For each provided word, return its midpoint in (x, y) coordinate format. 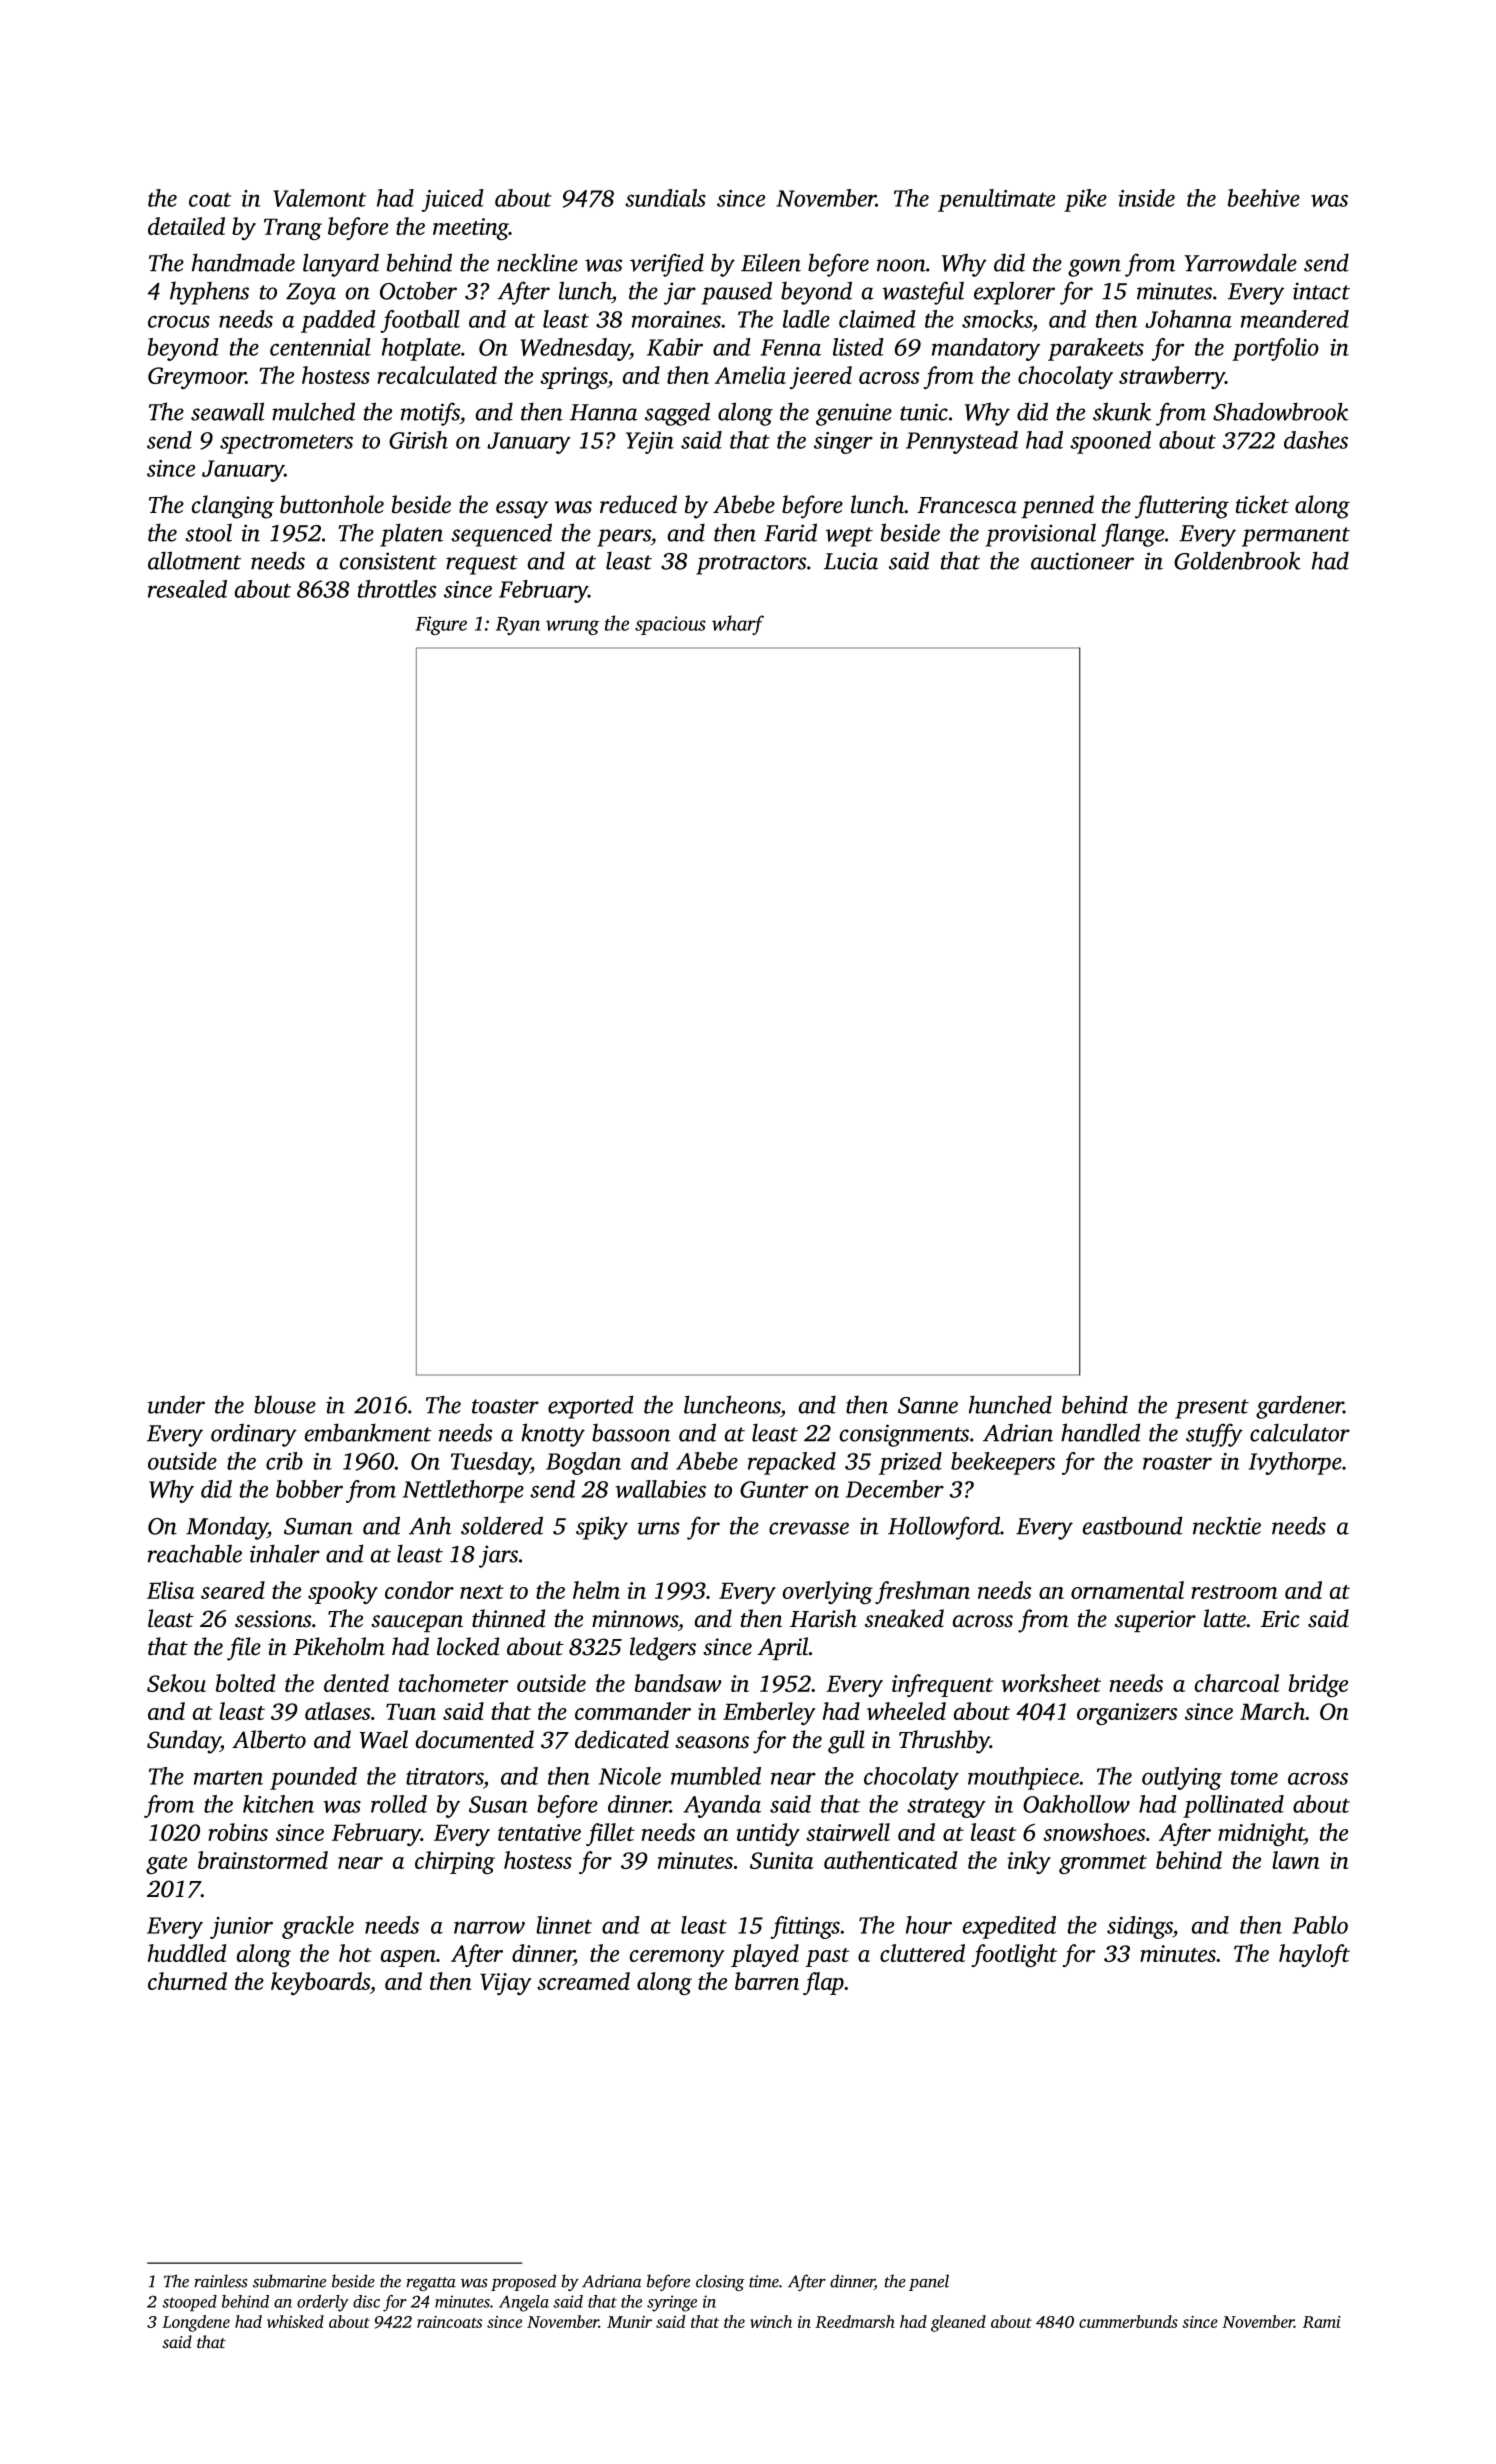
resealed (187, 589)
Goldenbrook (1237, 560)
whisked (295, 2321)
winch (771, 2321)
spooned (1110, 442)
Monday (227, 1528)
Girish (418, 440)
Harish (823, 1618)
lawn (1296, 1860)
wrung (572, 627)
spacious (670, 625)
